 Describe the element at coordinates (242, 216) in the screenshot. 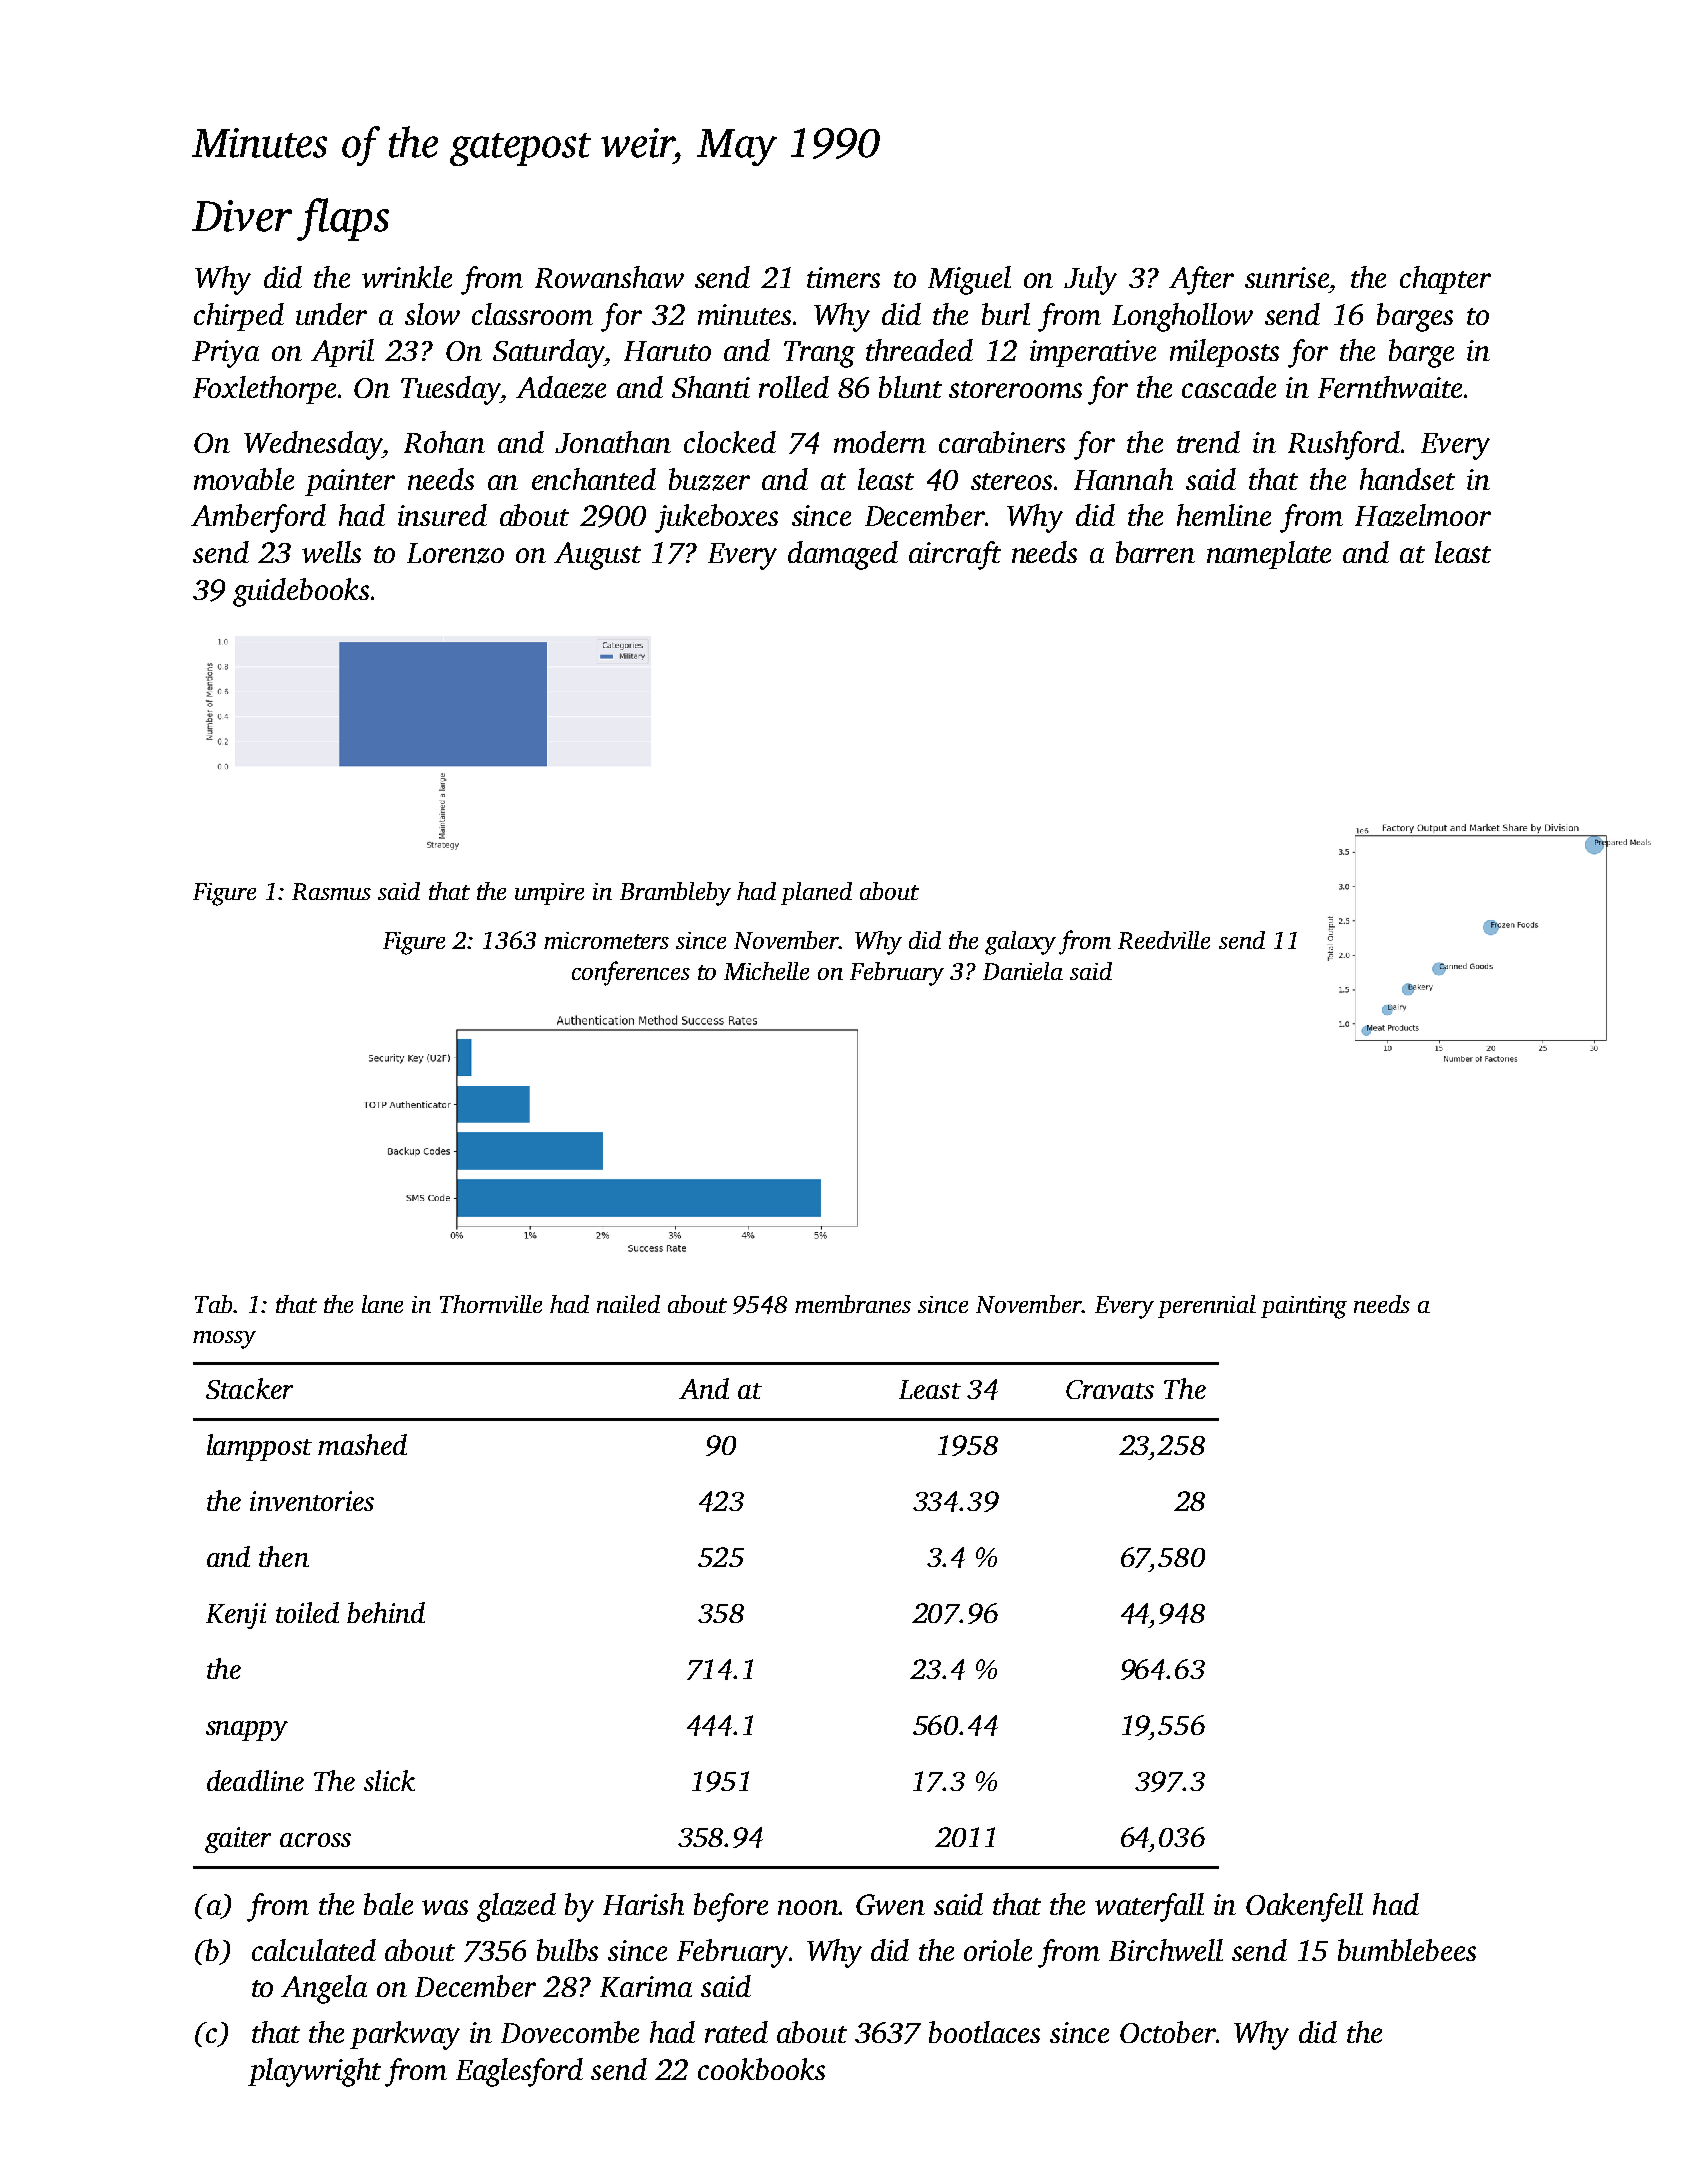

I see `Diver` at that location.
